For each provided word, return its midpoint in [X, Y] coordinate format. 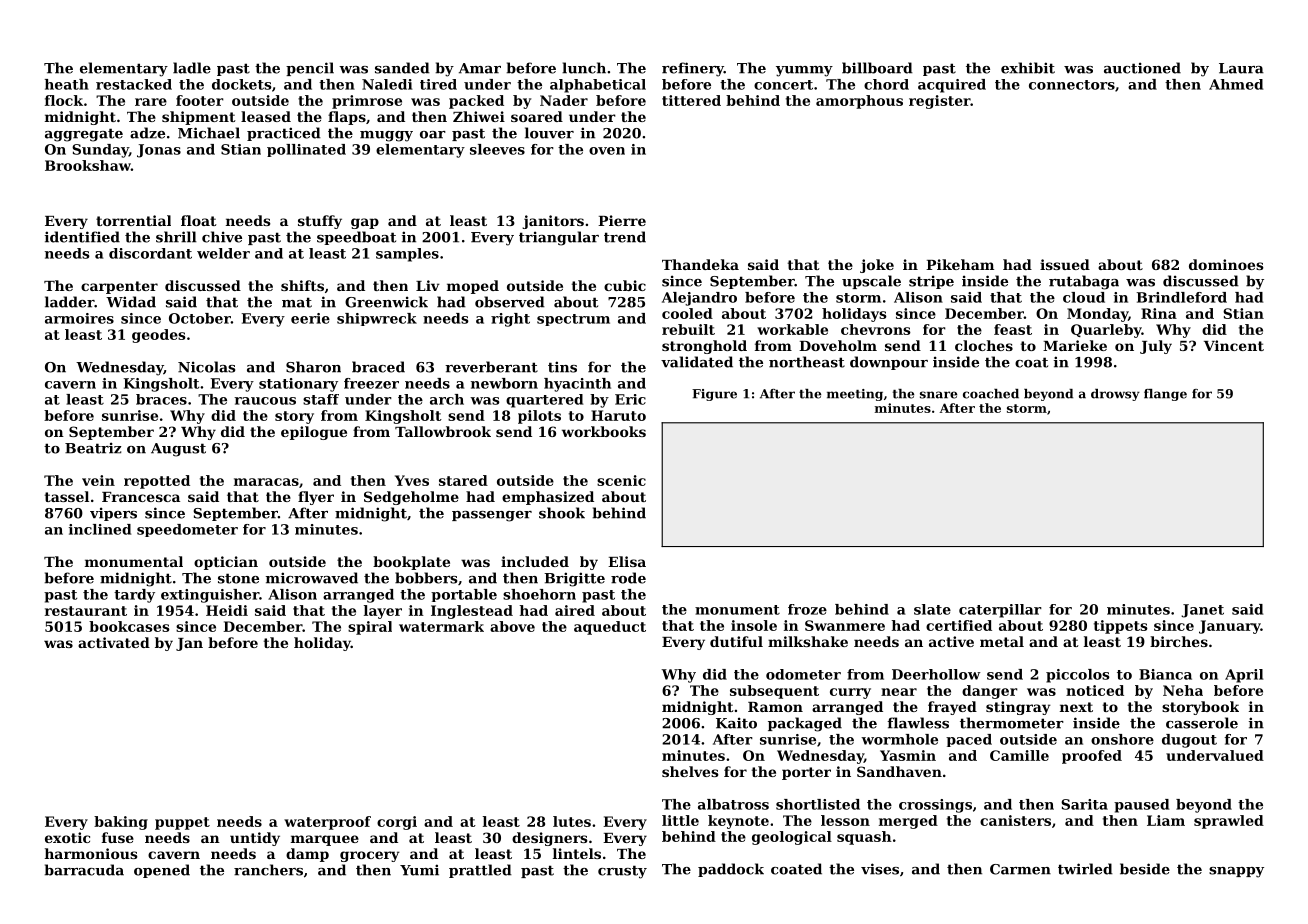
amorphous [859, 102]
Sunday [100, 151]
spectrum [573, 320]
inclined [100, 529]
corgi [397, 823]
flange [1165, 395]
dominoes [1226, 264]
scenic [621, 480]
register [939, 102]
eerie [310, 318]
